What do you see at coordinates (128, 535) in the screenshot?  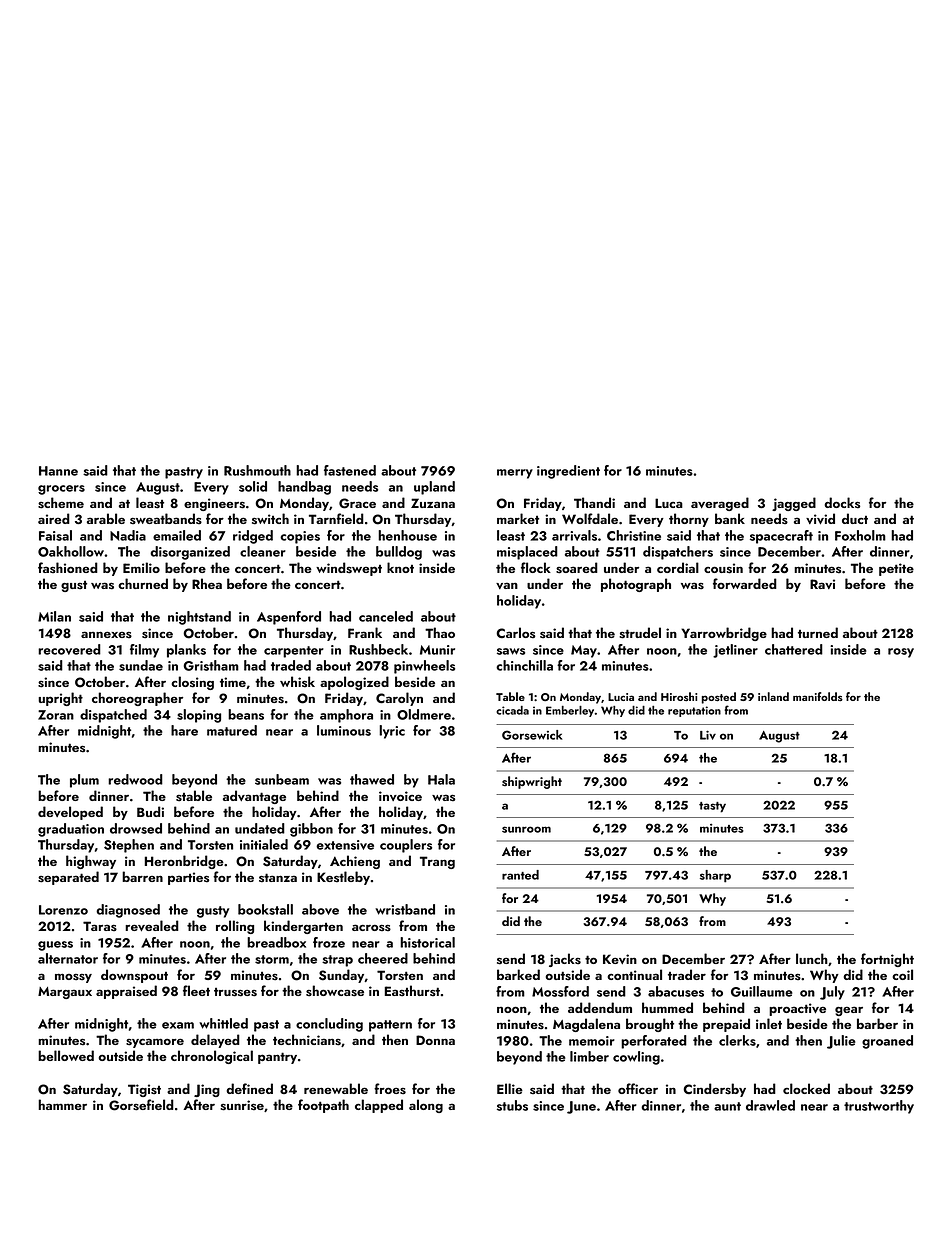 I see `Nadia` at bounding box center [128, 535].
